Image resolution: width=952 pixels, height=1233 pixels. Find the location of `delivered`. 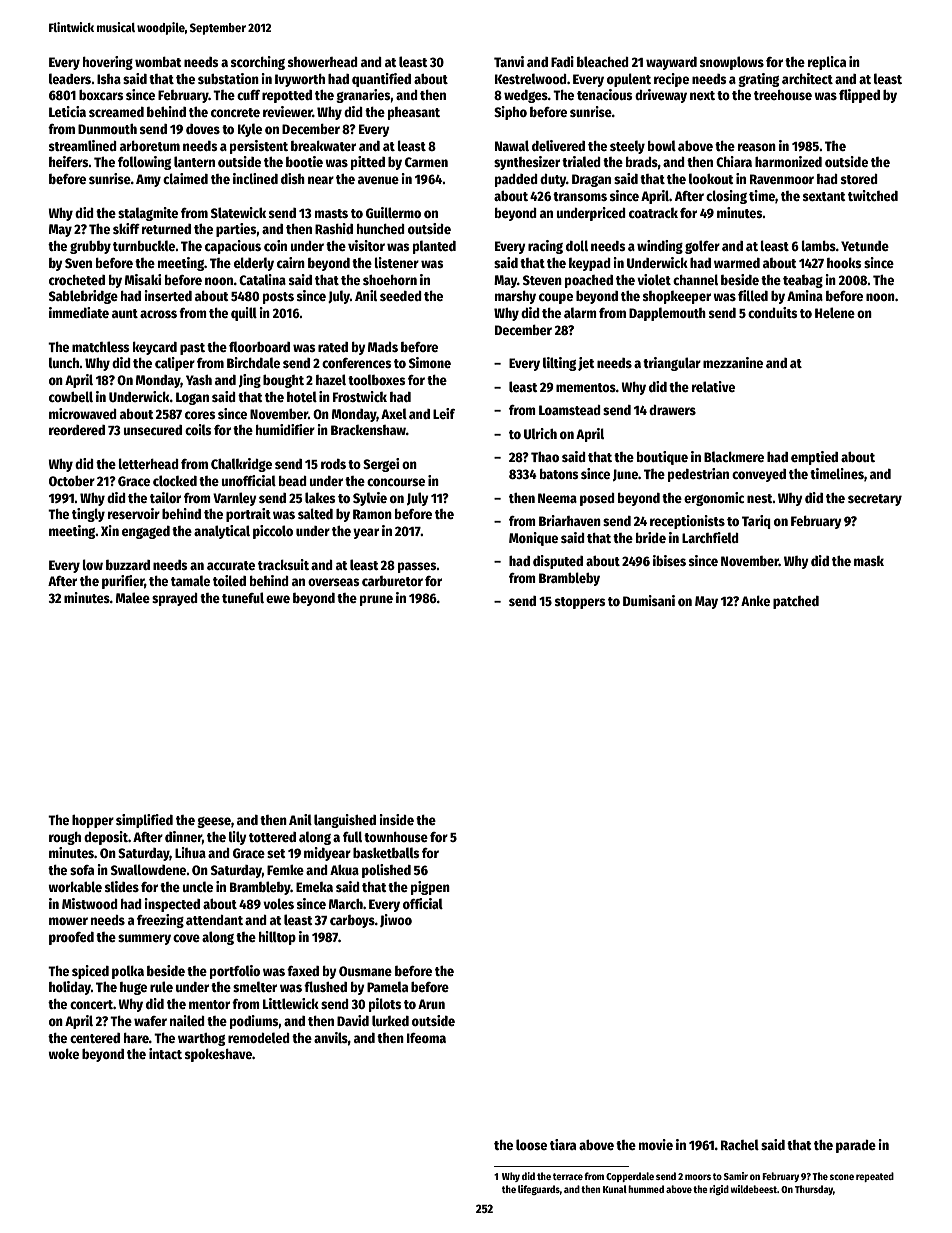

delivered is located at coordinates (558, 145).
